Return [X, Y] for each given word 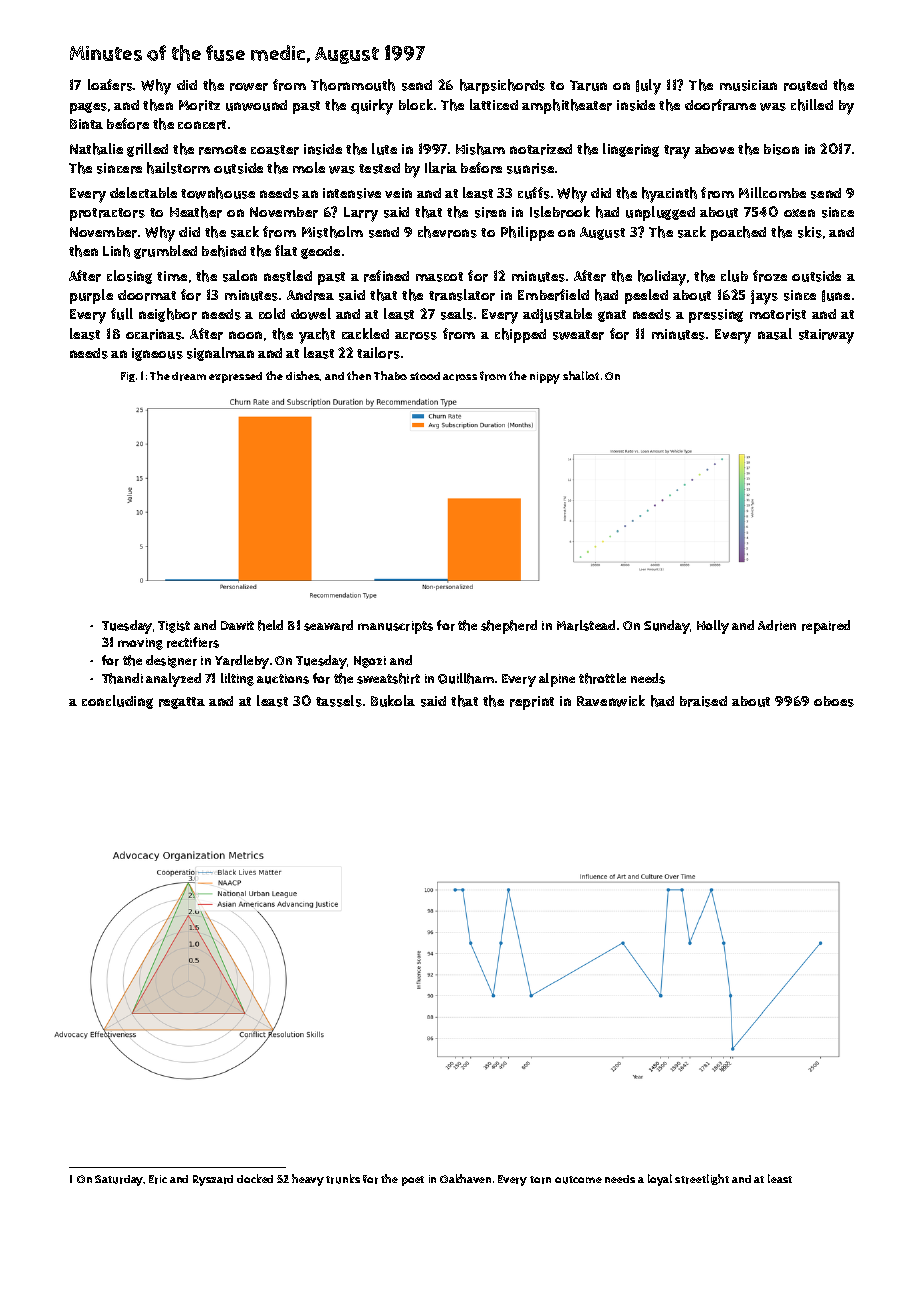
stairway [826, 336]
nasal [775, 334]
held [270, 625]
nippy [545, 378]
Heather [196, 212]
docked [255, 1178]
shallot [581, 375]
